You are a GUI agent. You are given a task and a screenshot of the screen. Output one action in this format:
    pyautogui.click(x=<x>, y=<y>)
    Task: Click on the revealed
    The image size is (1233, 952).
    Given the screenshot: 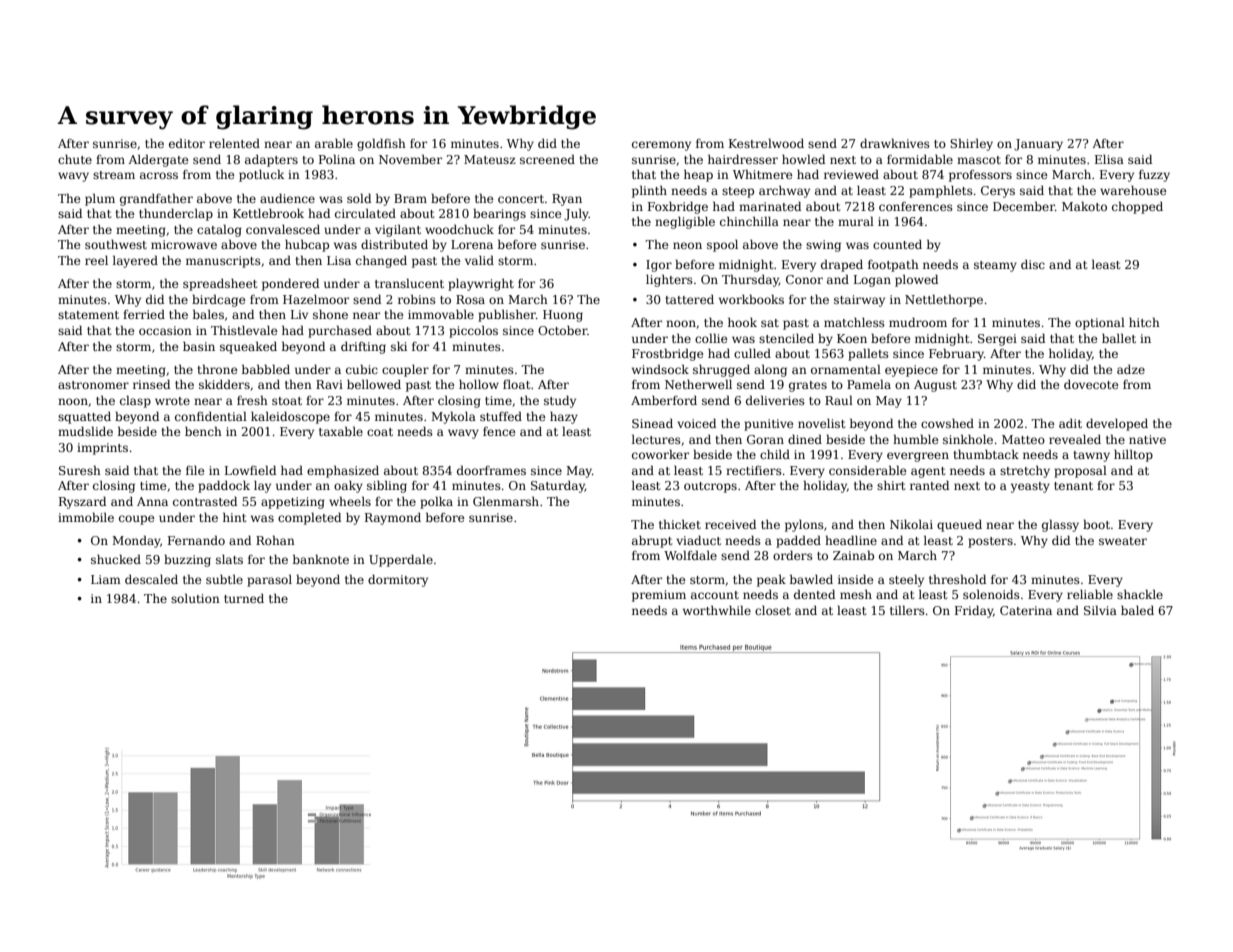 What is the action you would take?
    pyautogui.click(x=1075, y=439)
